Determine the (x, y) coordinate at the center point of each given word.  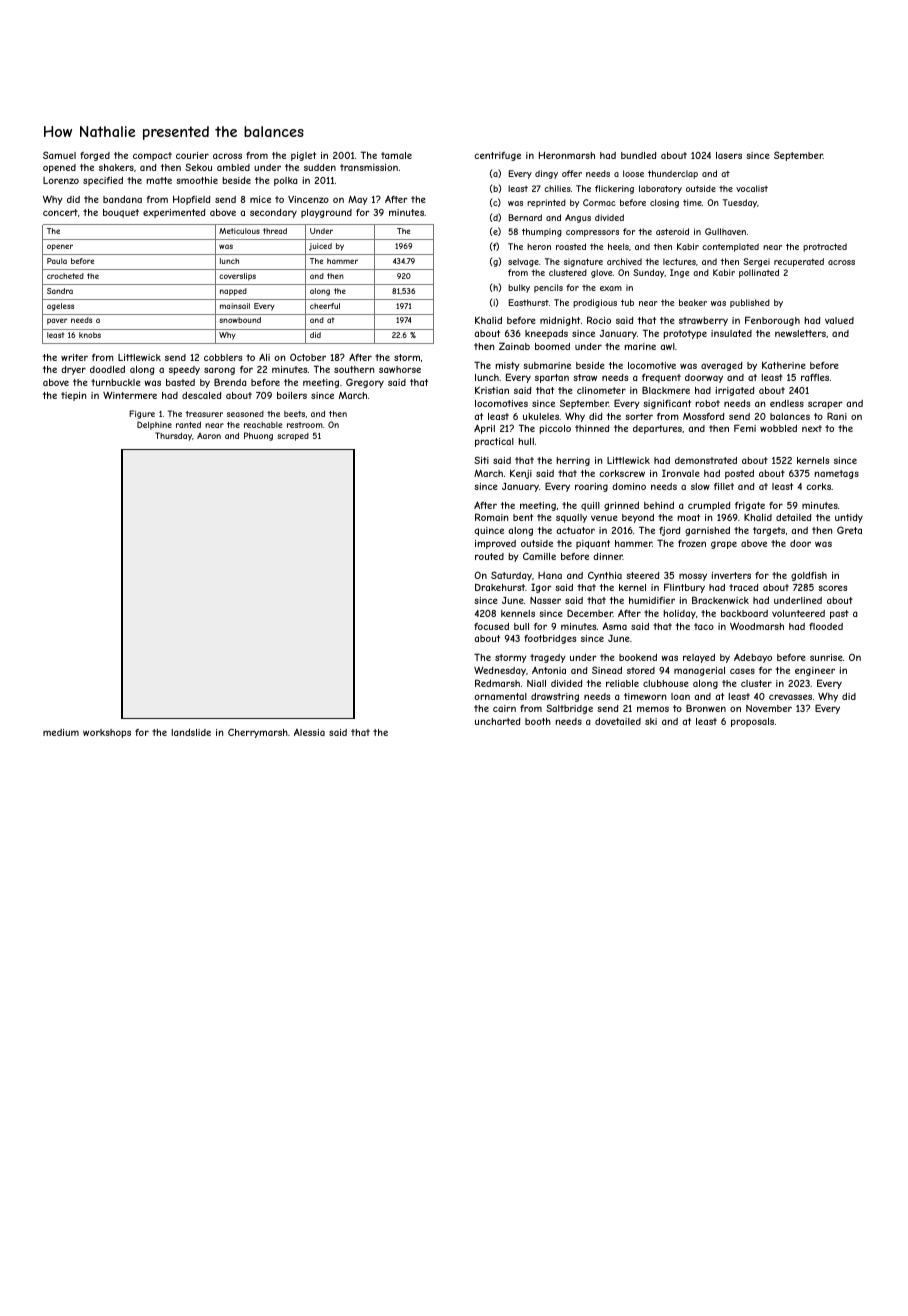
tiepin (73, 396)
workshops (107, 733)
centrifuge (497, 156)
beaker (693, 302)
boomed (552, 346)
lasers (729, 155)
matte (159, 180)
